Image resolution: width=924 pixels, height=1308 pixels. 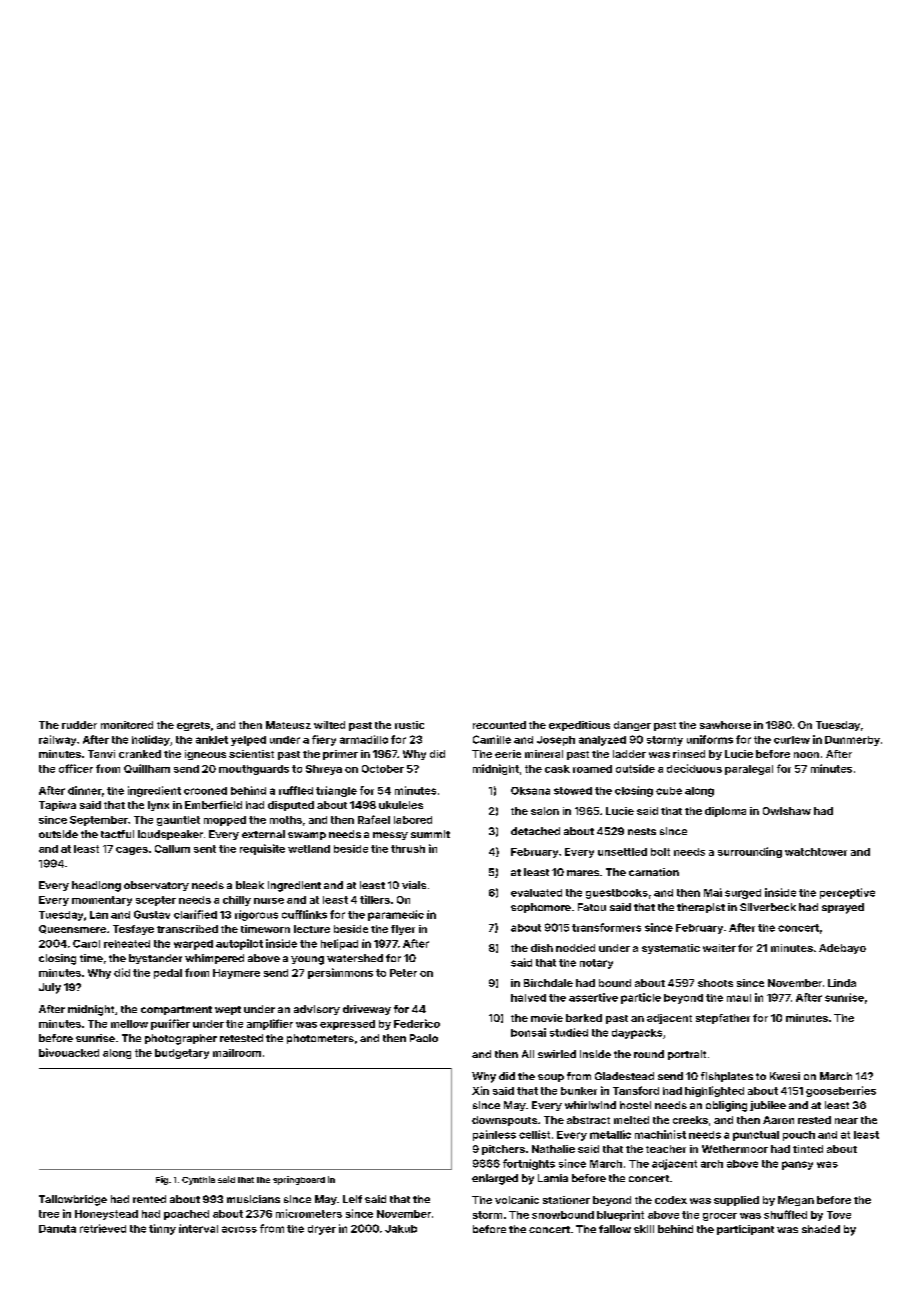 What do you see at coordinates (182, 1054) in the screenshot?
I see `budgetary` at bounding box center [182, 1054].
